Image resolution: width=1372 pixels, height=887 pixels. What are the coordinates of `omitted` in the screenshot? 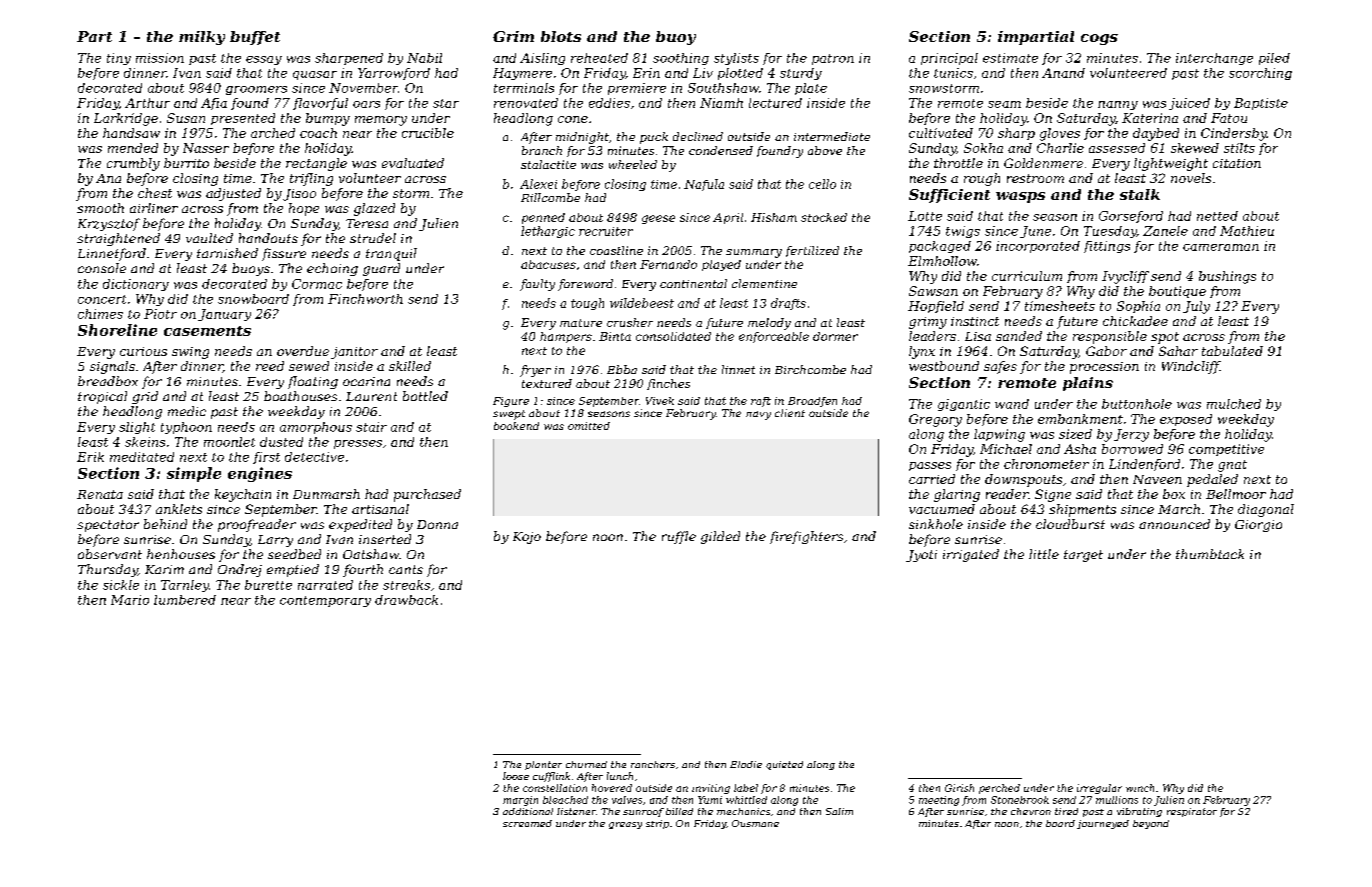 It's located at (589, 426).
